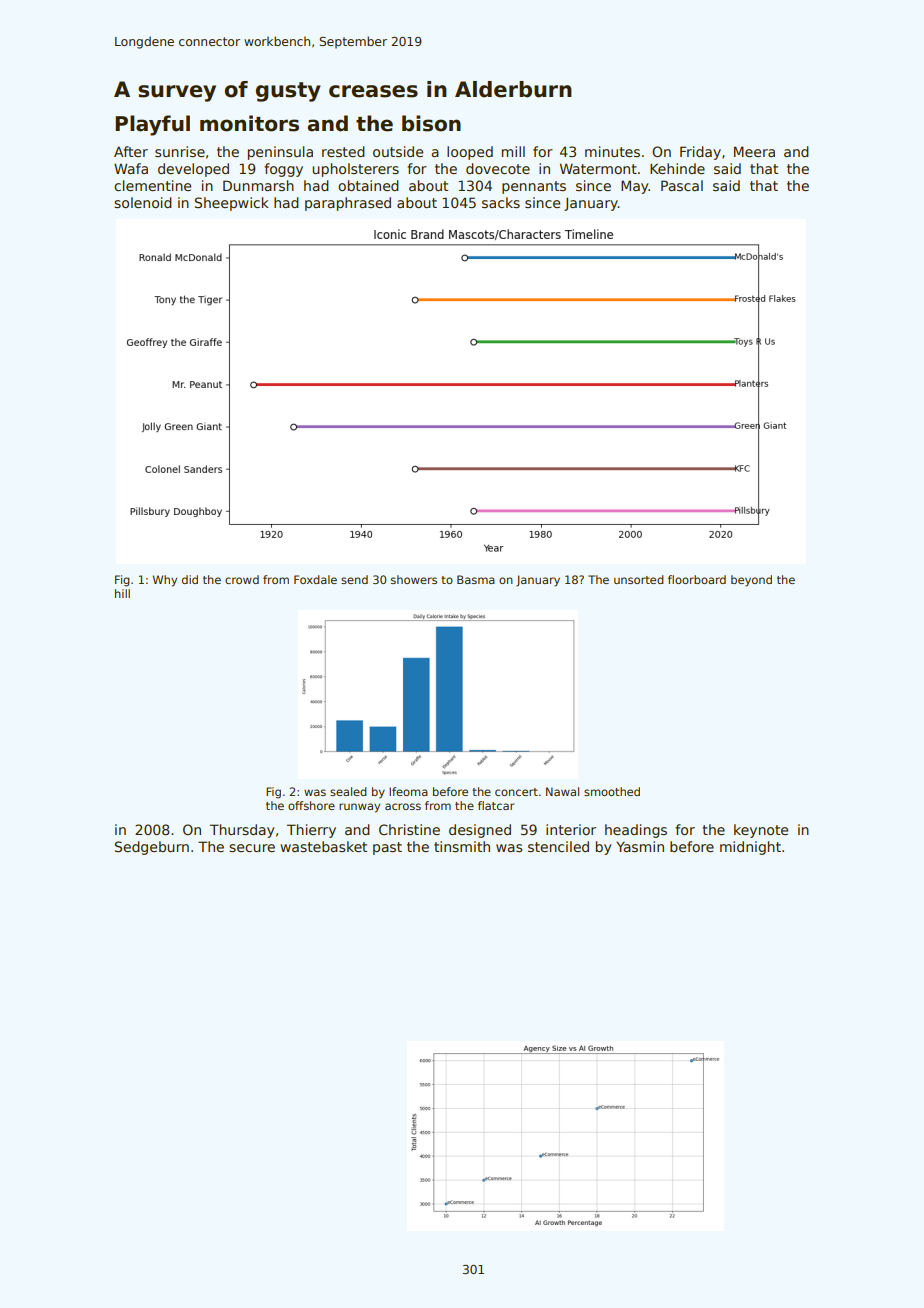 The width and height of the screenshot is (924, 1308). I want to click on Pascal, so click(682, 185).
